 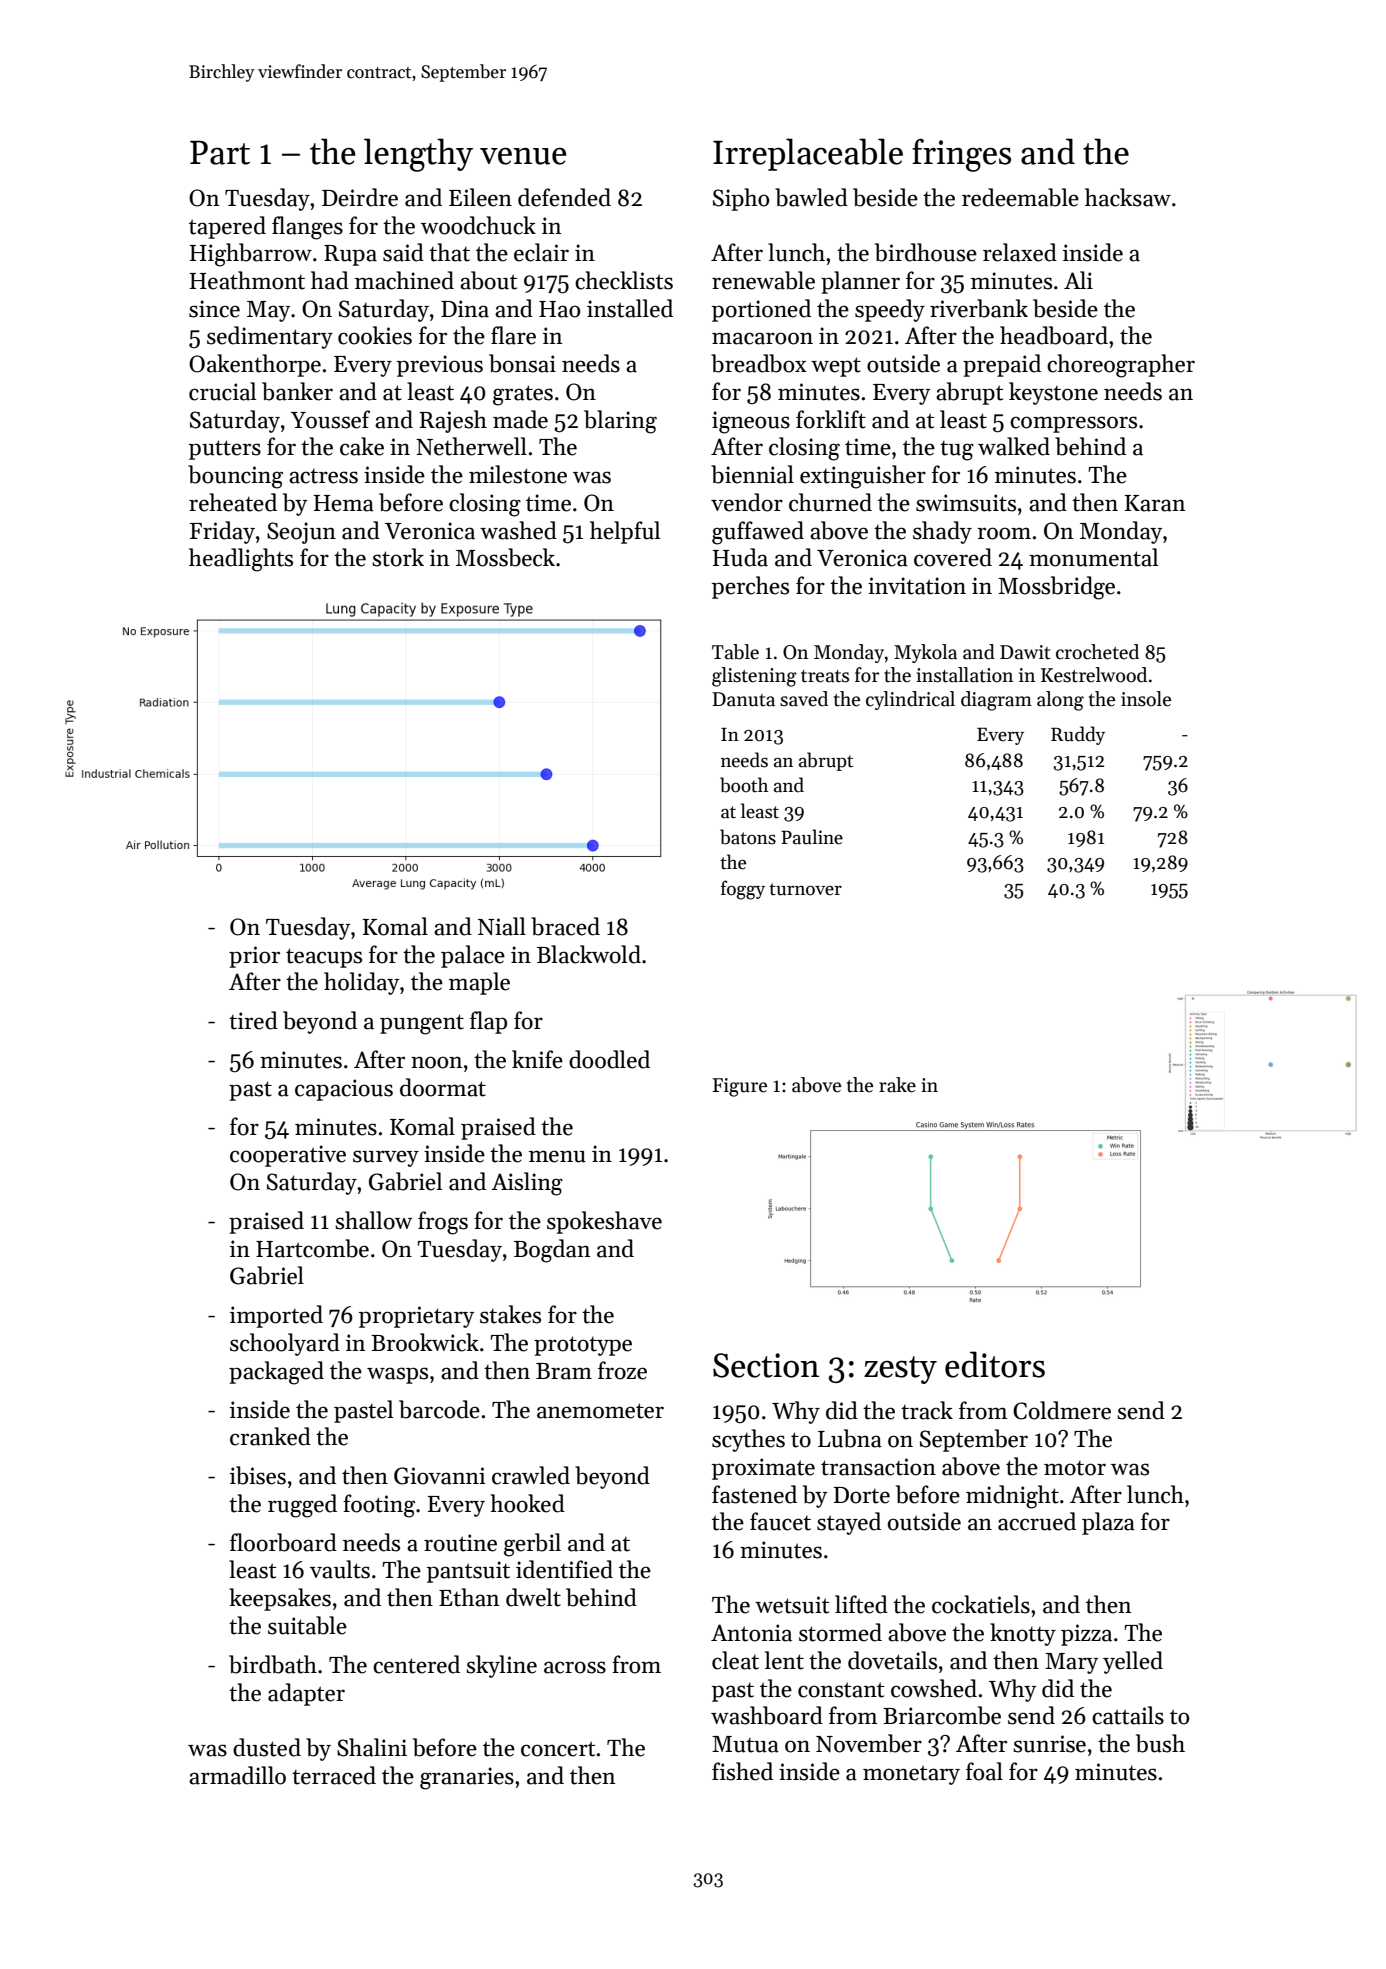 I want to click on centered, so click(x=416, y=1664).
